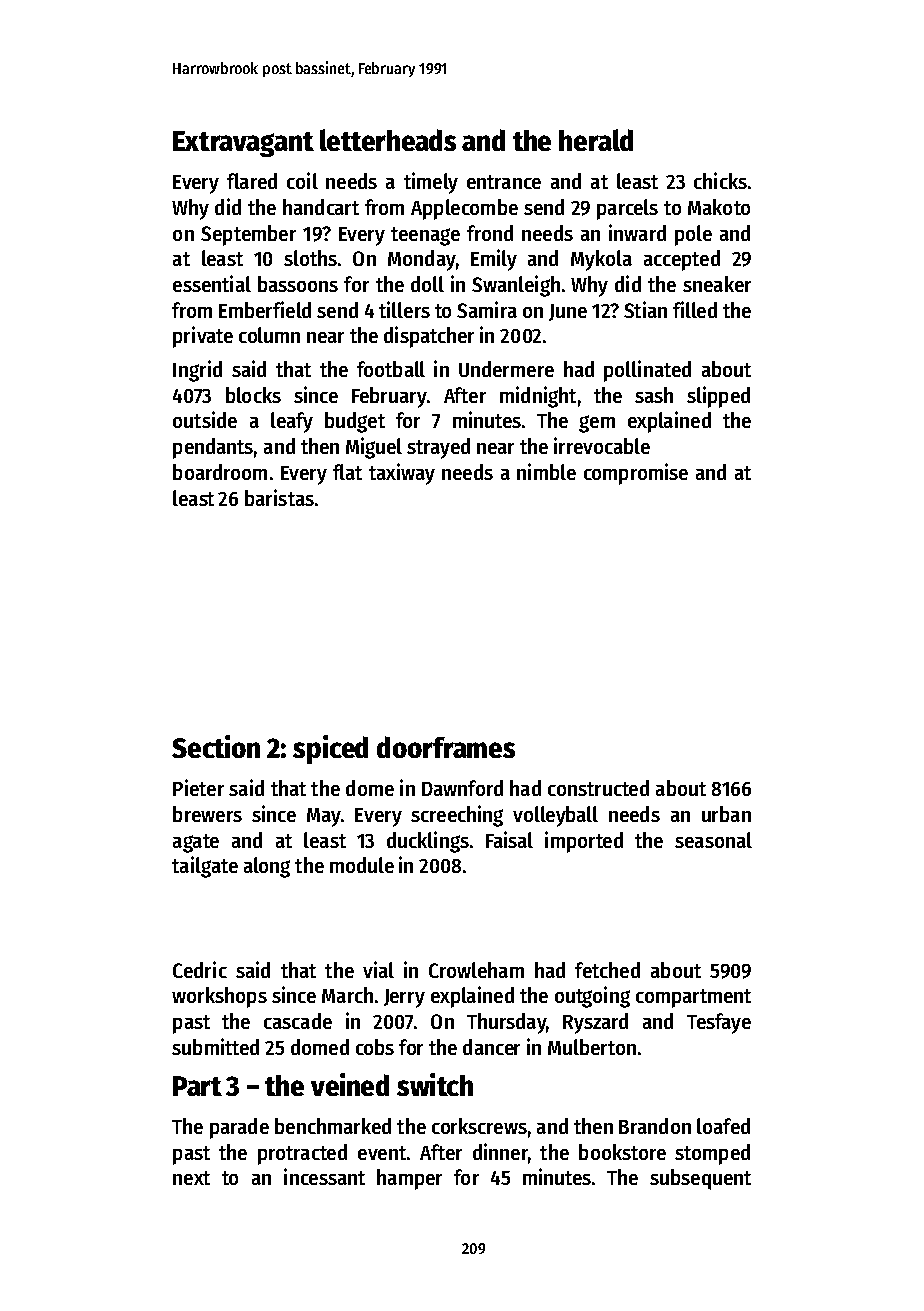  I want to click on letterheads, so click(388, 140).
